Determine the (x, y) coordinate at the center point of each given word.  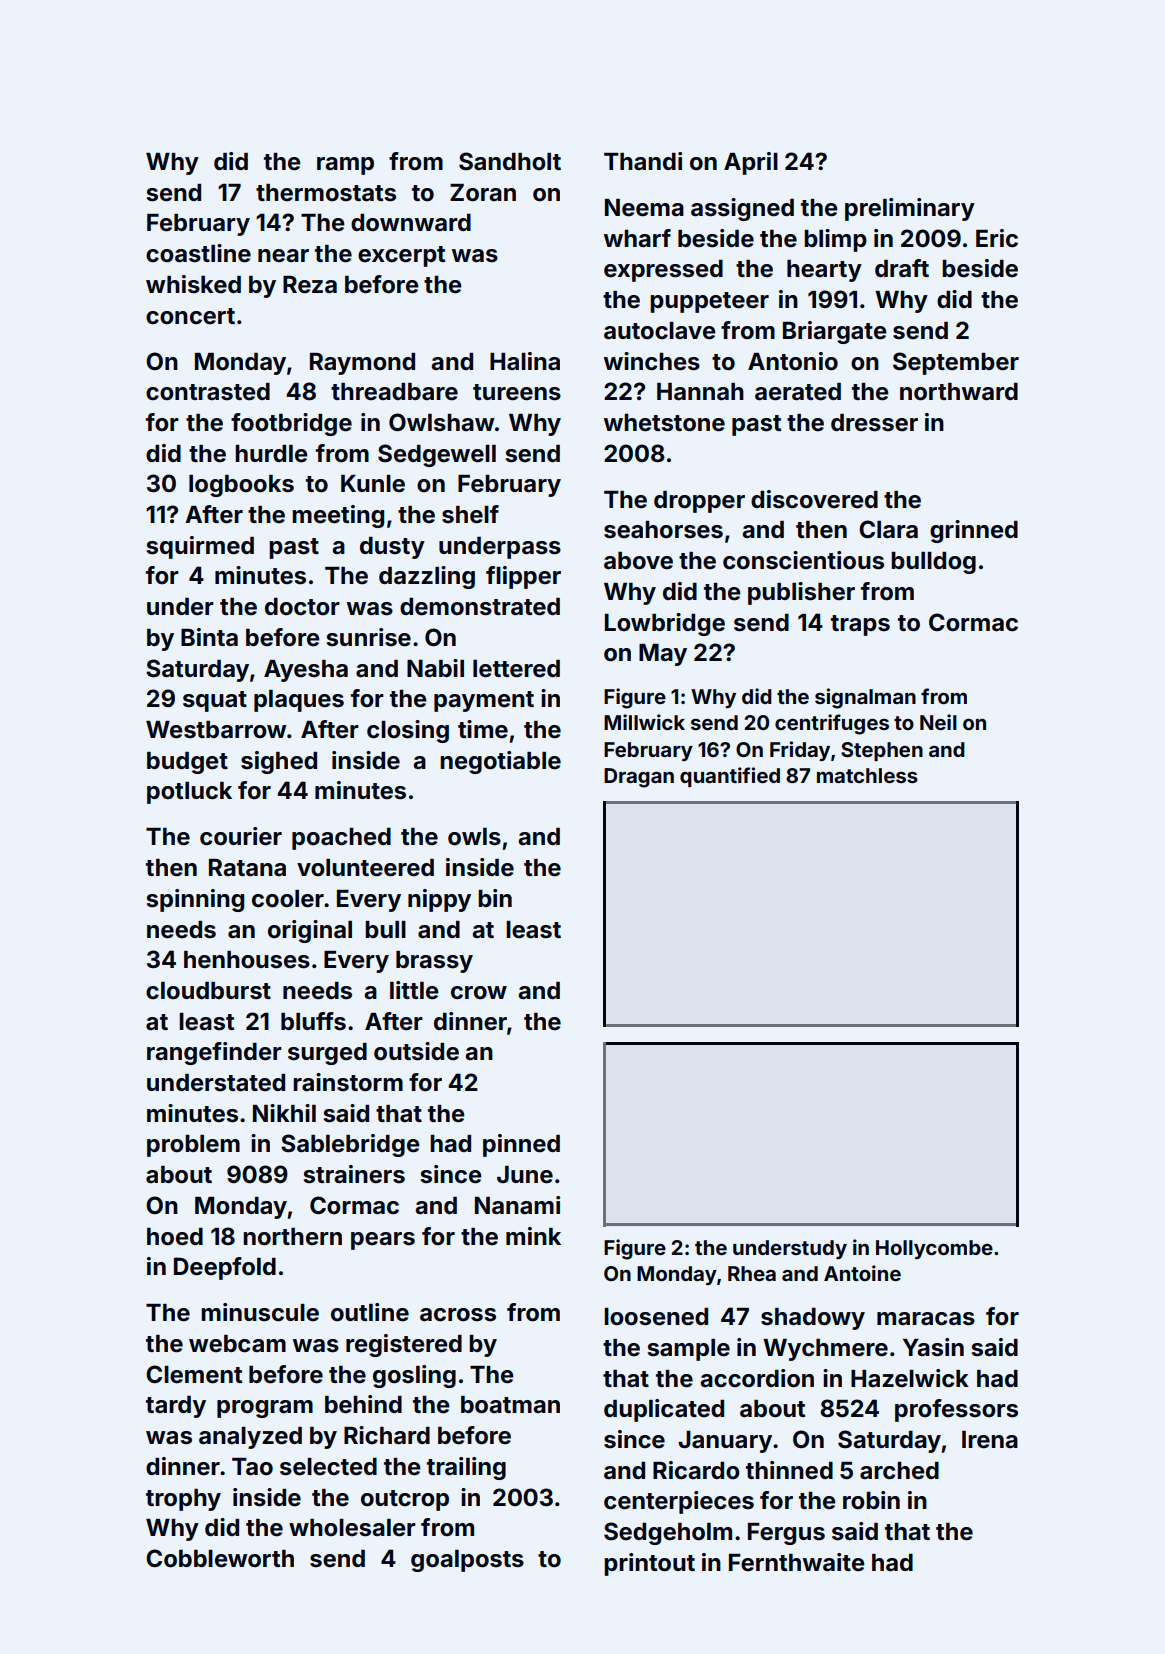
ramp (345, 166)
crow (479, 993)
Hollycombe (934, 1249)
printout (649, 1564)
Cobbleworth (220, 1558)
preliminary (910, 209)
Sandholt (510, 161)
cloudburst (208, 991)
